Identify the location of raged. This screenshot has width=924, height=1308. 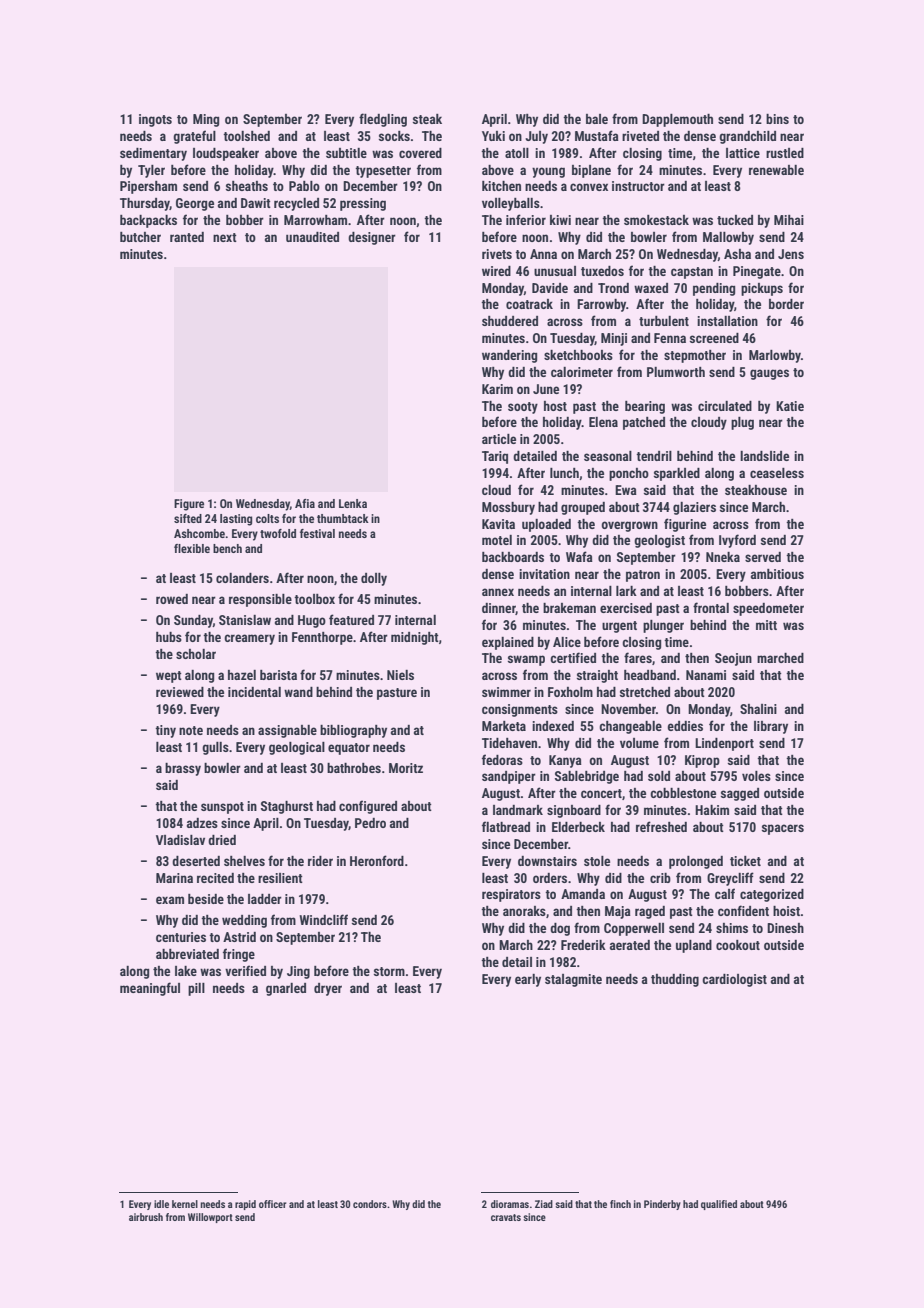
(650, 912).
